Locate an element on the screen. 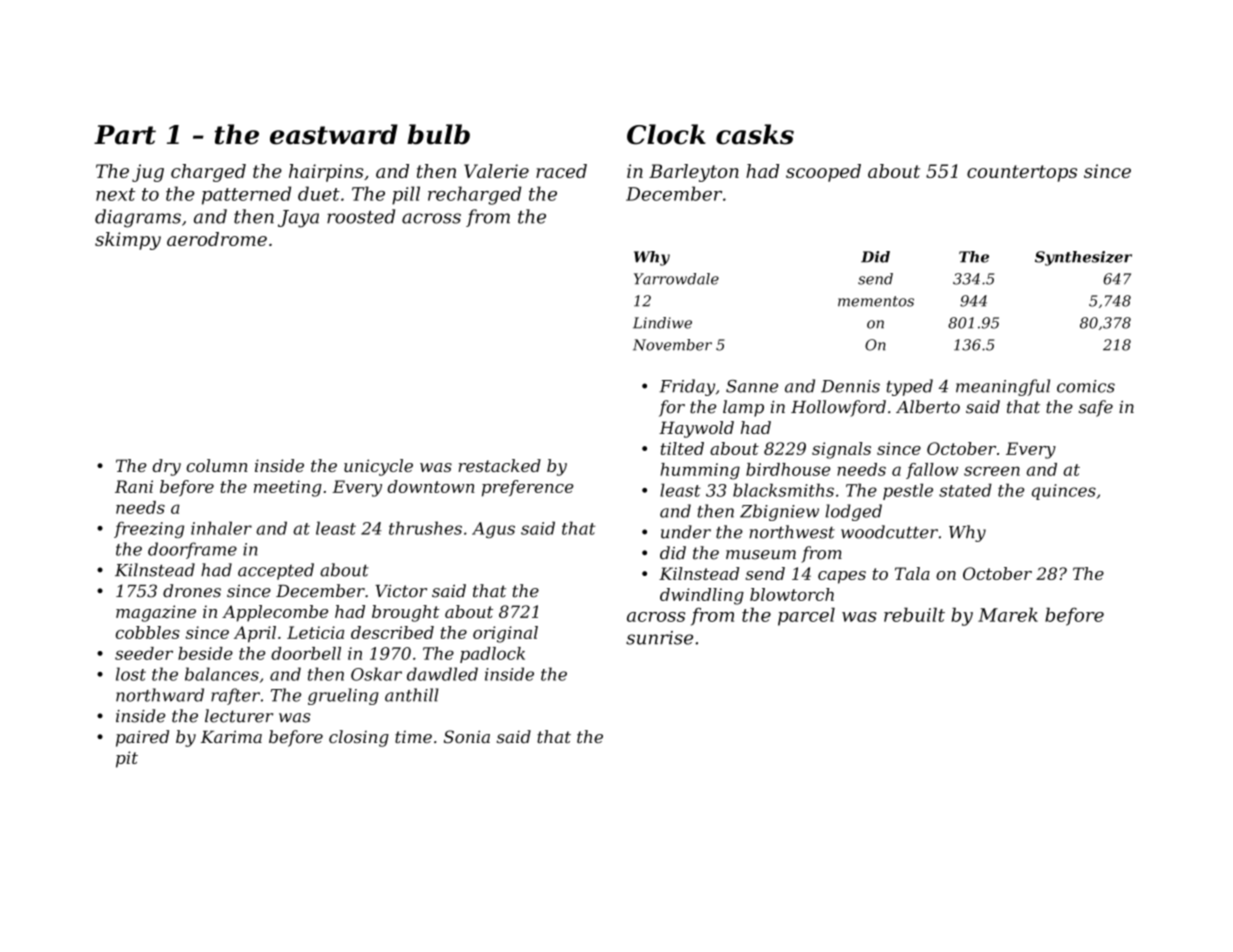 The height and width of the screenshot is (952, 1233). aerodrome is located at coordinates (217, 239).
